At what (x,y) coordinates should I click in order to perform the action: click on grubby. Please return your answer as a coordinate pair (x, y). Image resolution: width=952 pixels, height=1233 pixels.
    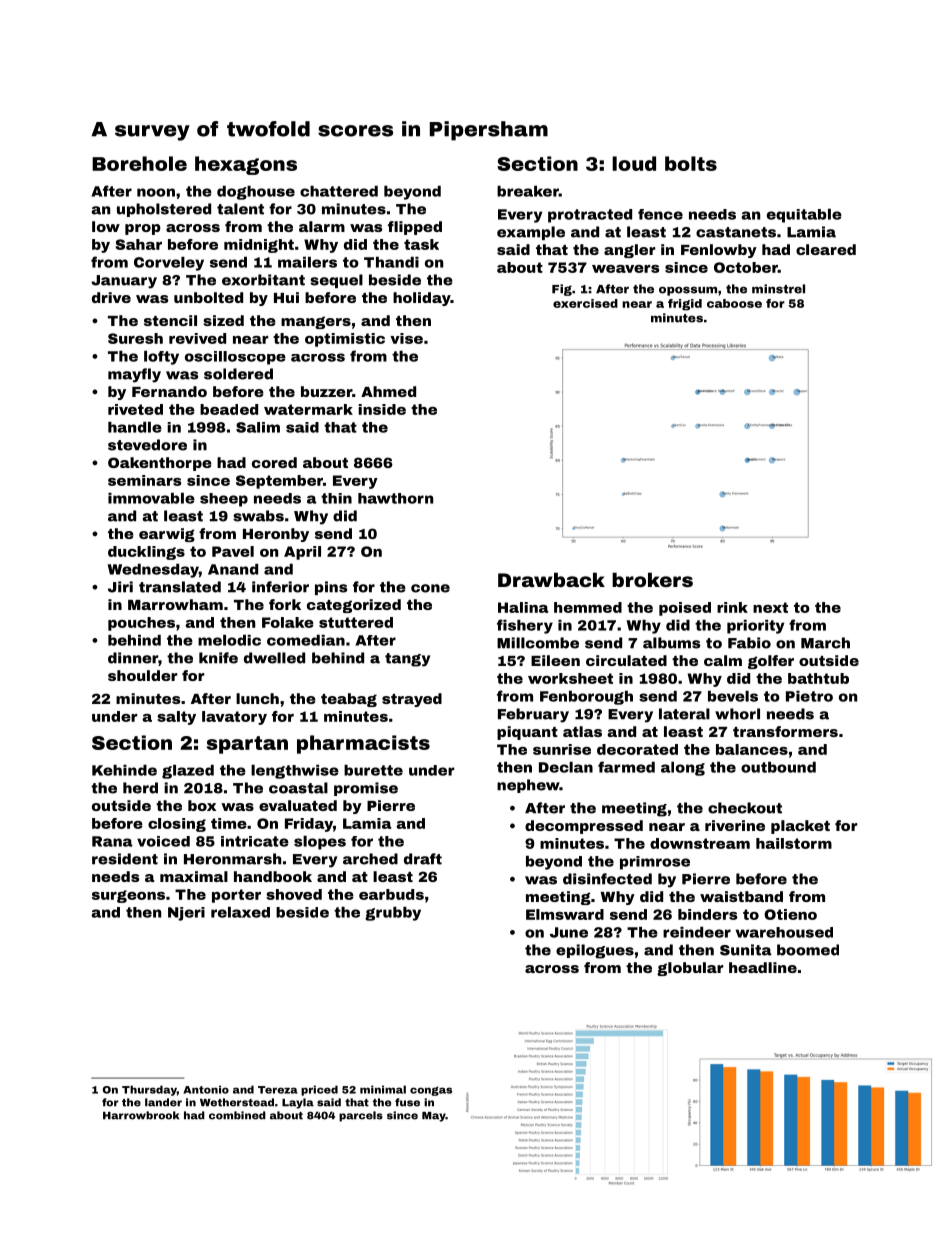
    Looking at the image, I should click on (393, 914).
